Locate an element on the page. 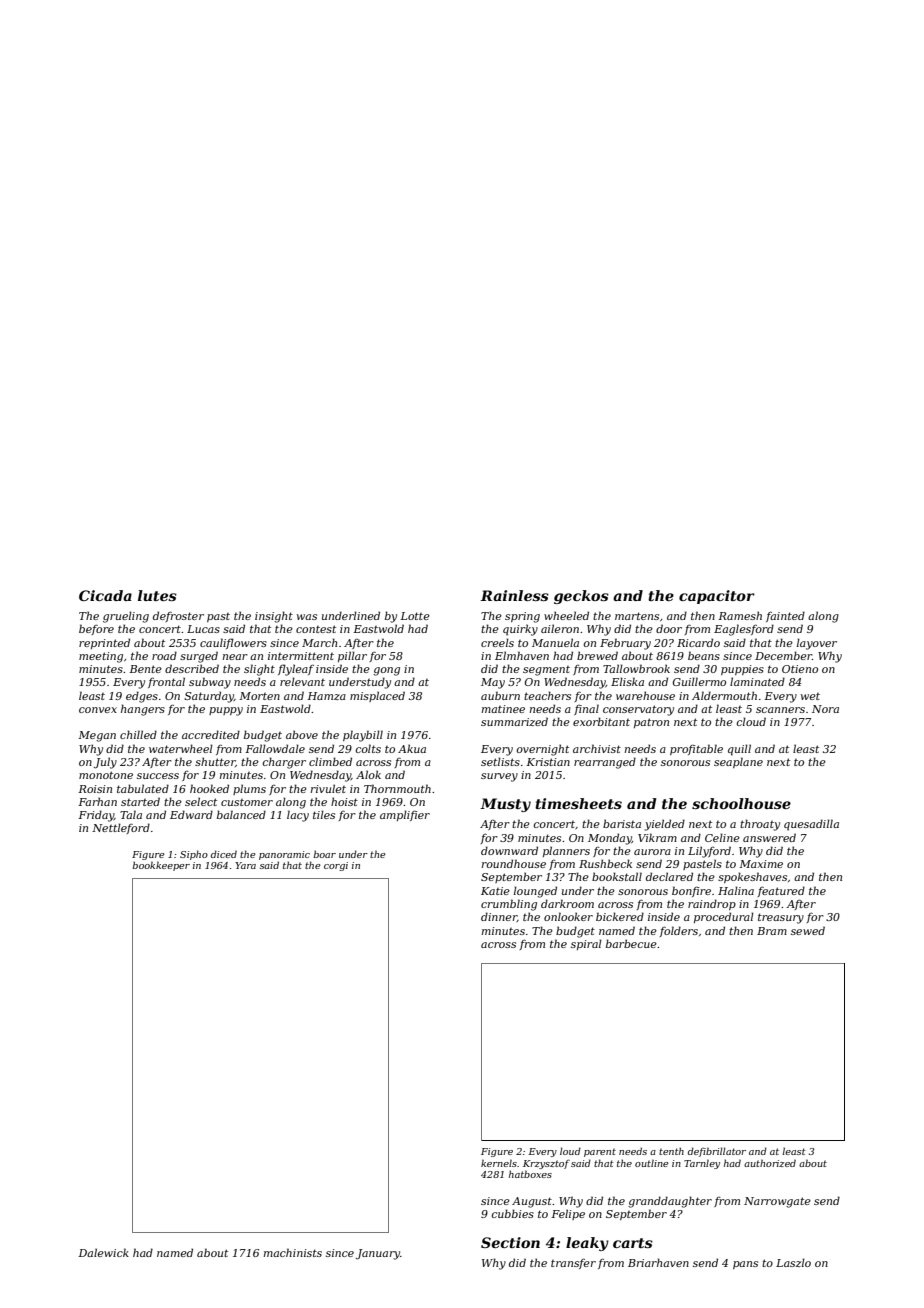 The width and height of the page is (924, 1308). folders is located at coordinates (678, 931).
